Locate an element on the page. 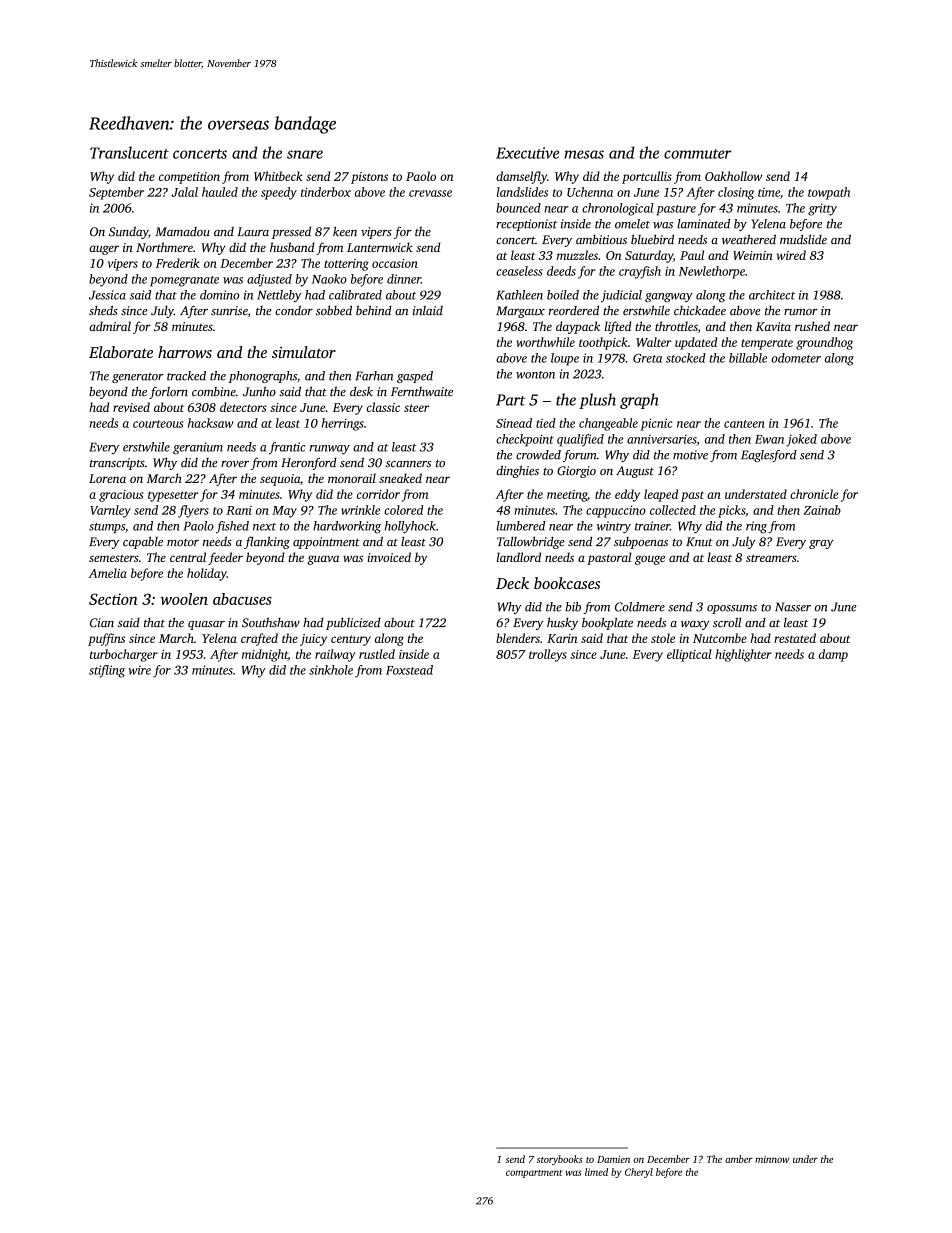  rover is located at coordinates (235, 464).
